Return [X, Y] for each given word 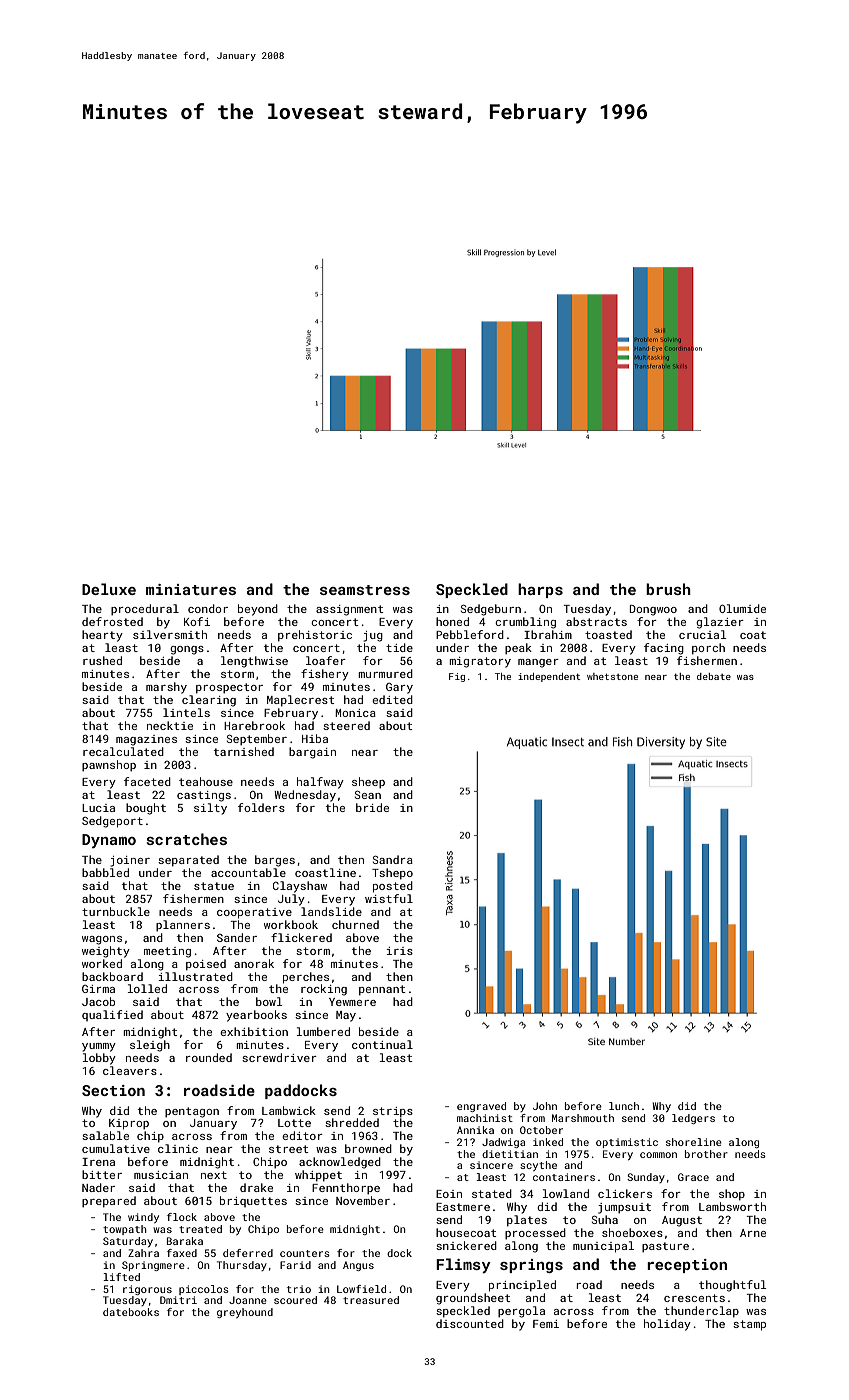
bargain [312, 753]
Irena [98, 1162]
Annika [475, 1130]
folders [261, 807]
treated [200, 1229]
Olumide [742, 608]
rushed [102, 660]
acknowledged [340, 1163]
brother [706, 1154]
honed [452, 621]
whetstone [612, 676]
